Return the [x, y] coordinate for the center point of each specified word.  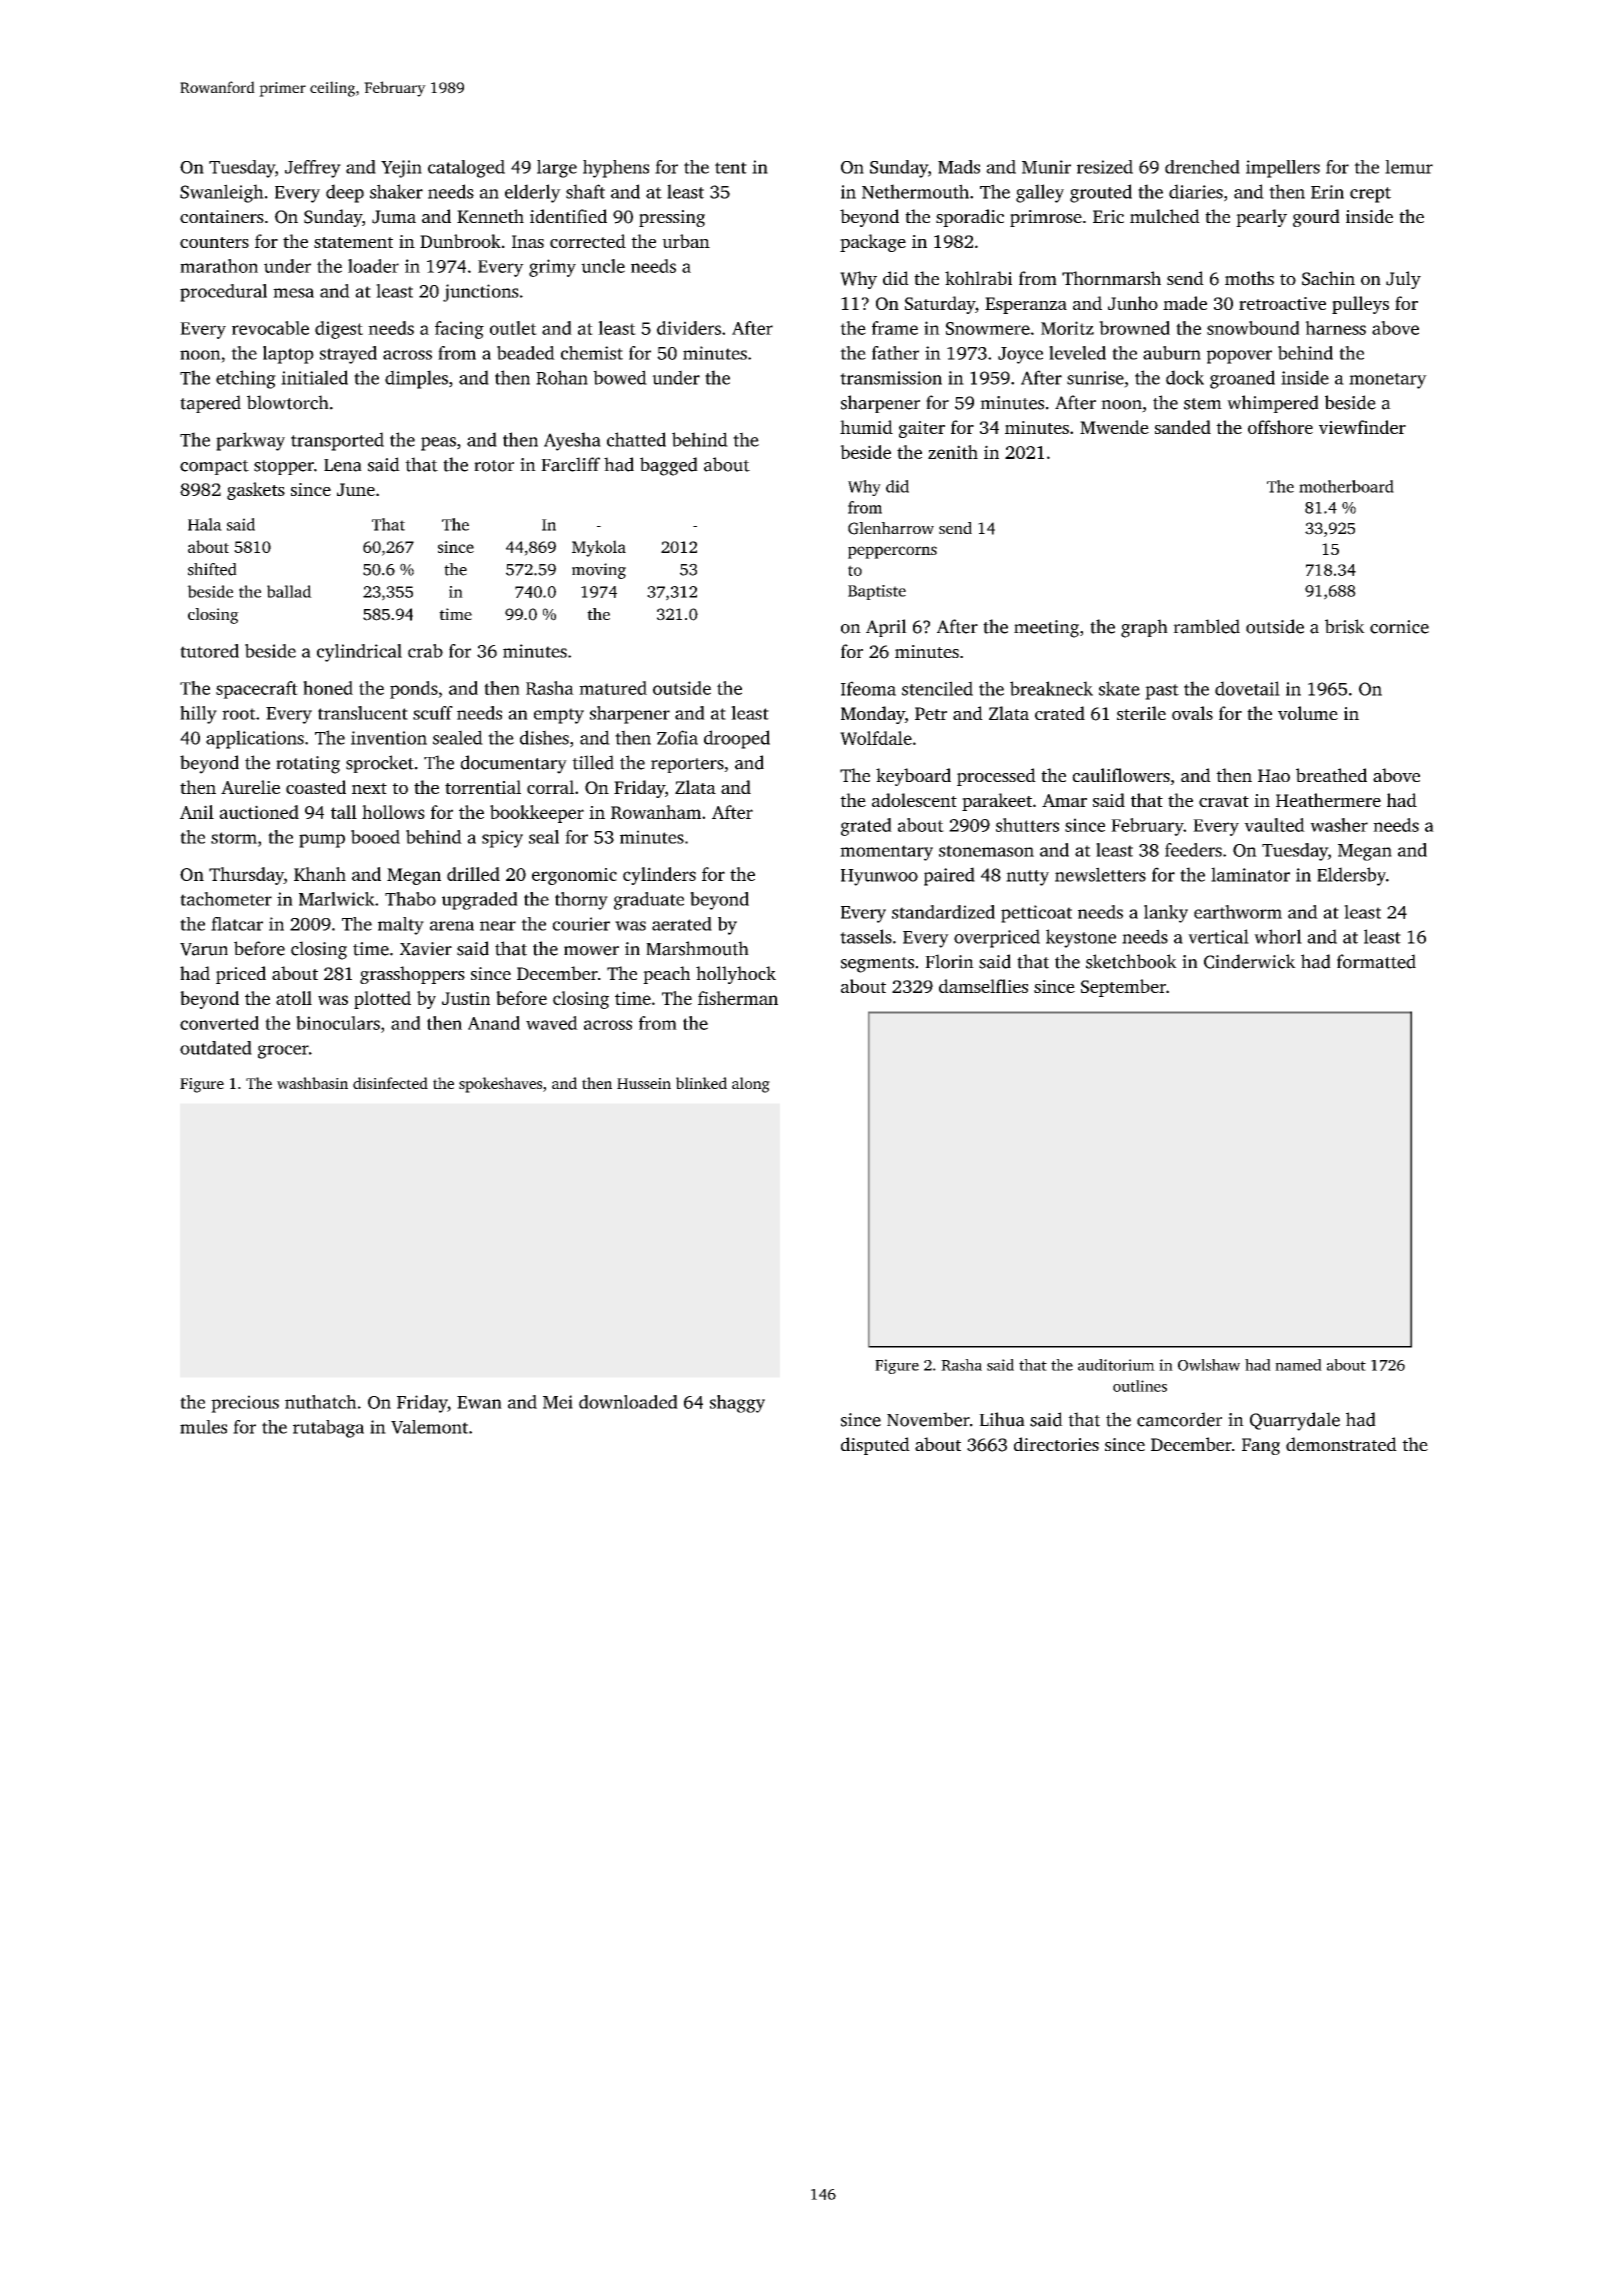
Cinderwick [1250, 961]
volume [1308, 713]
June [356, 489]
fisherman [738, 998]
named [1298, 1365]
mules [203, 1427]
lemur [1409, 167]
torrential [483, 787]
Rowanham [656, 812]
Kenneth [490, 216]
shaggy [737, 1404]
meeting [1046, 629]
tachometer [226, 899]
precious [245, 1404]
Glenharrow [891, 528]
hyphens [616, 169]
